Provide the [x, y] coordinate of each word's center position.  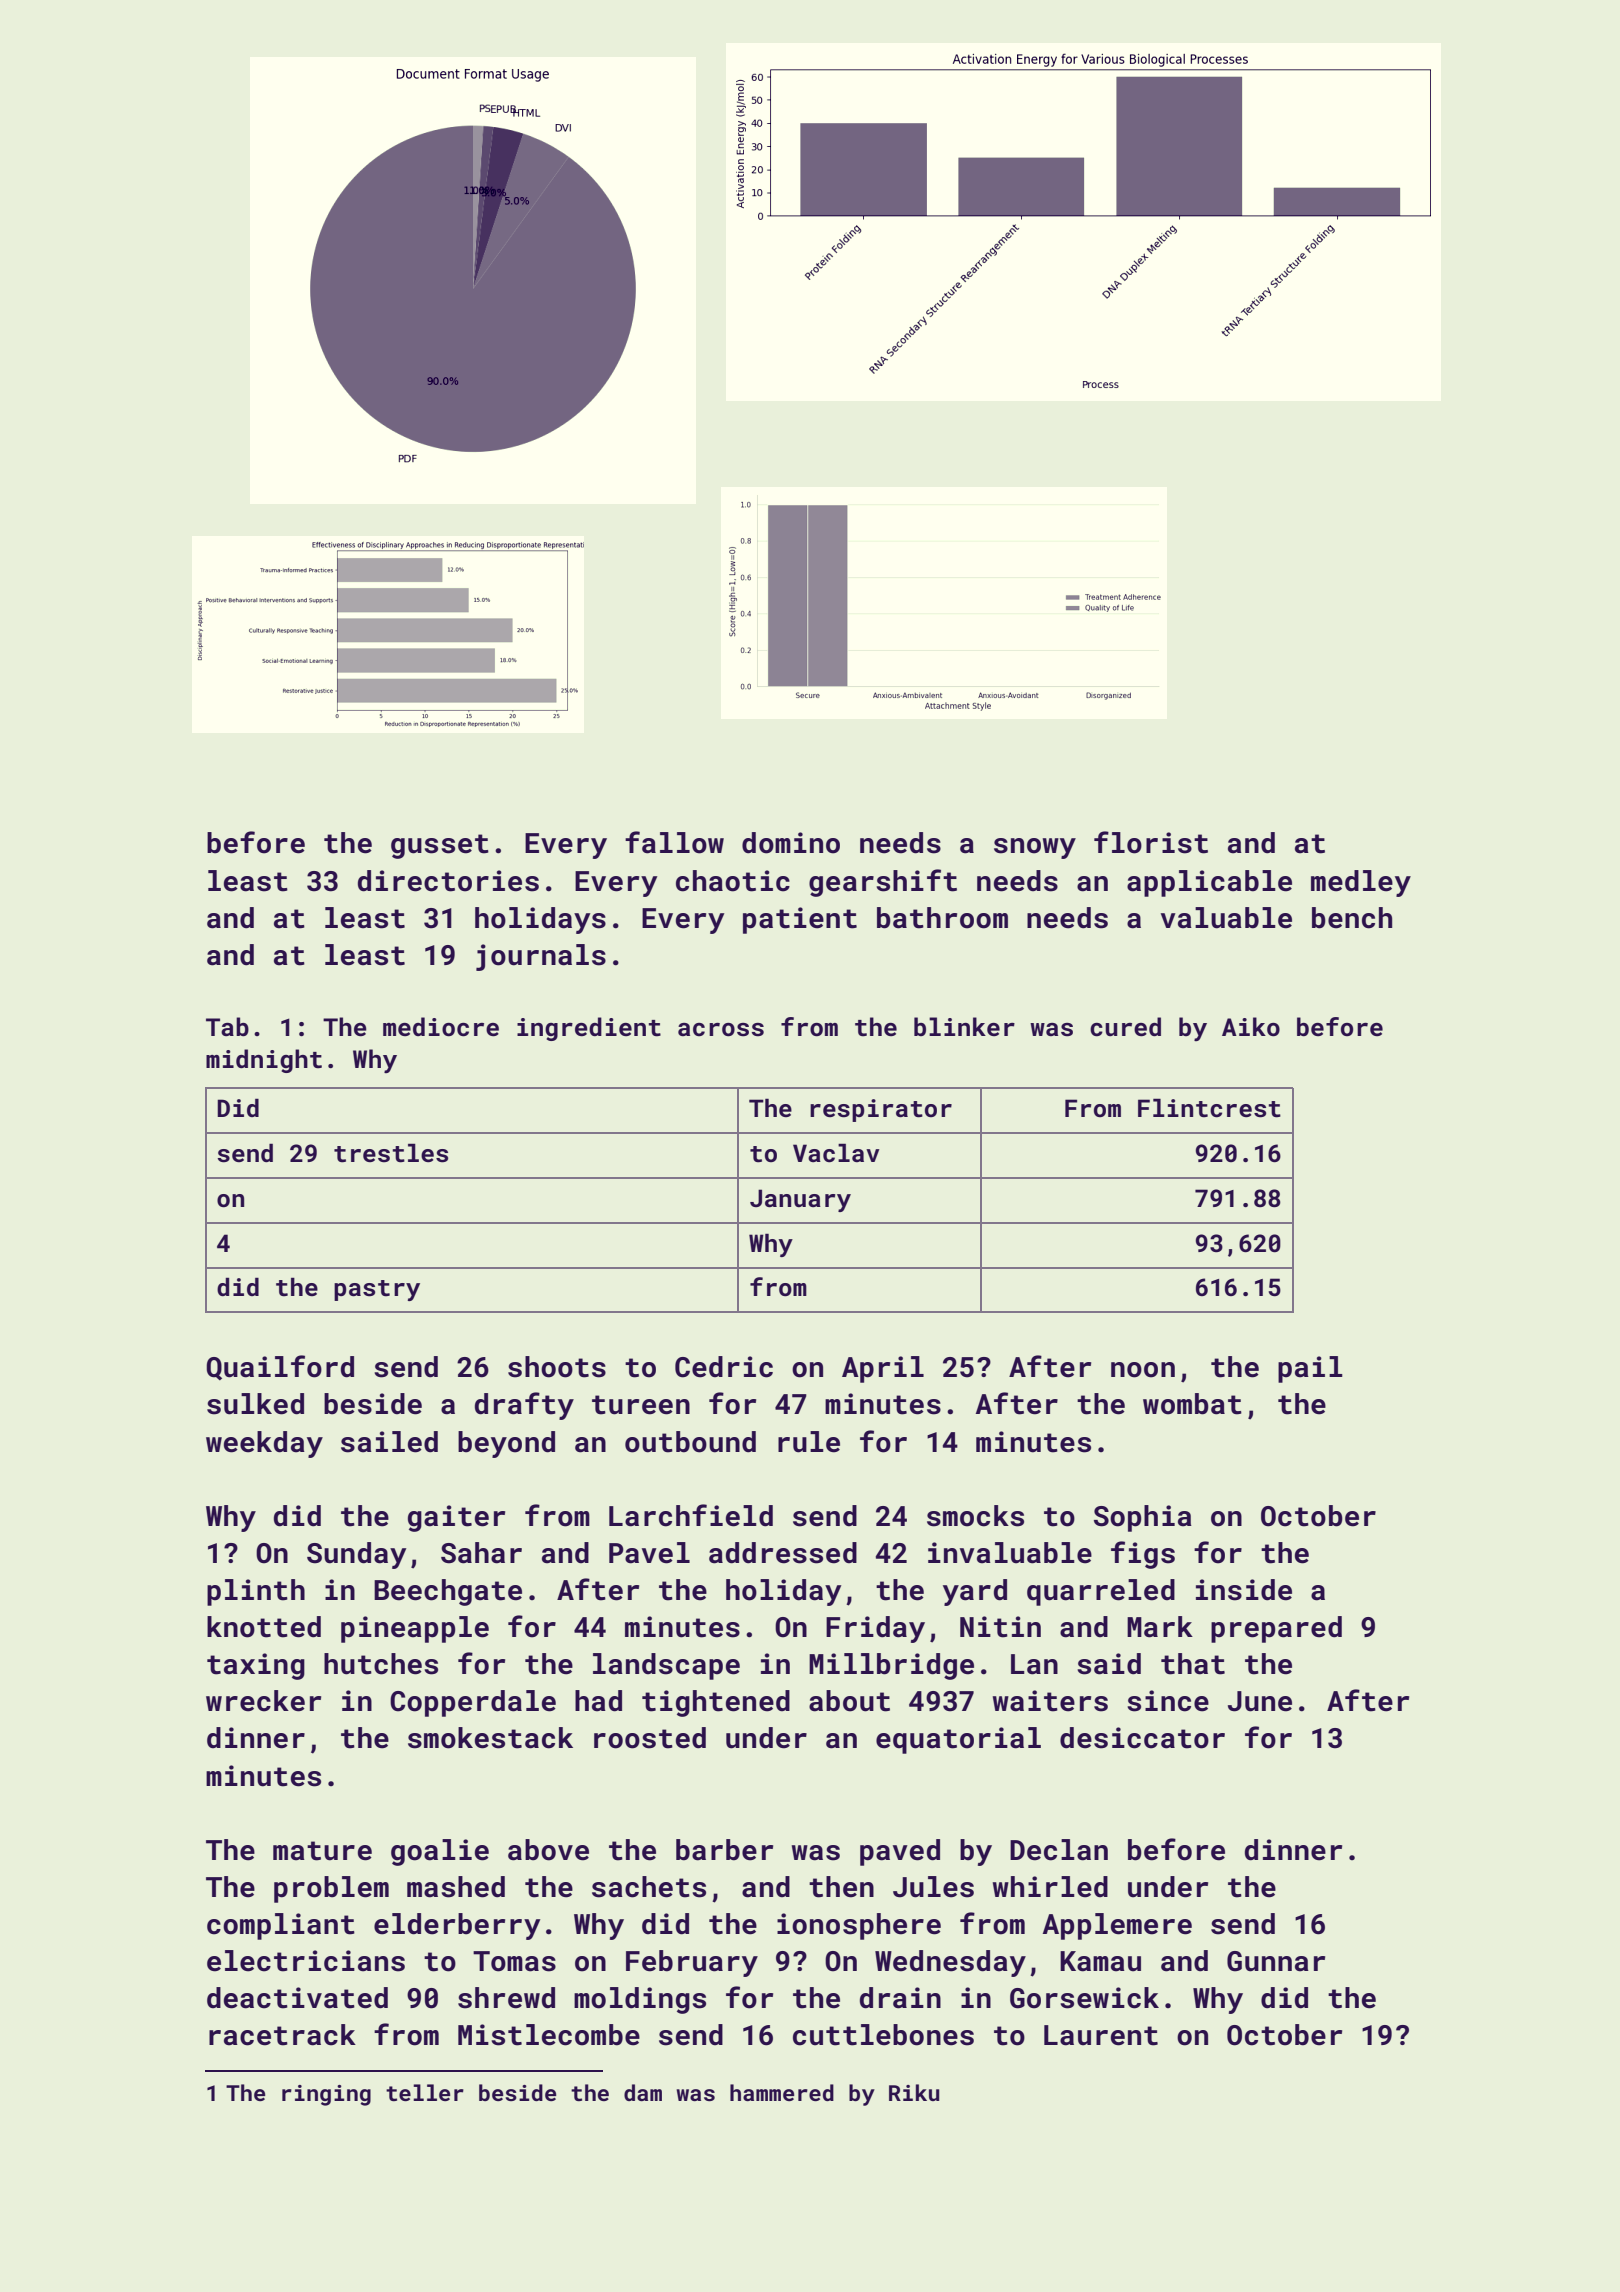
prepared [1276, 1629]
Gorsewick [1084, 1998]
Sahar [481, 1553]
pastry [377, 1290]
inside [1244, 1590]
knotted [264, 1627]
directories [448, 881]
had [598, 1701]
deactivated [297, 1998]
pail [1310, 1369]
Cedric [724, 1367]
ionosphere [859, 1926]
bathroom [942, 918]
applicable [1209, 883]
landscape [666, 1666]
